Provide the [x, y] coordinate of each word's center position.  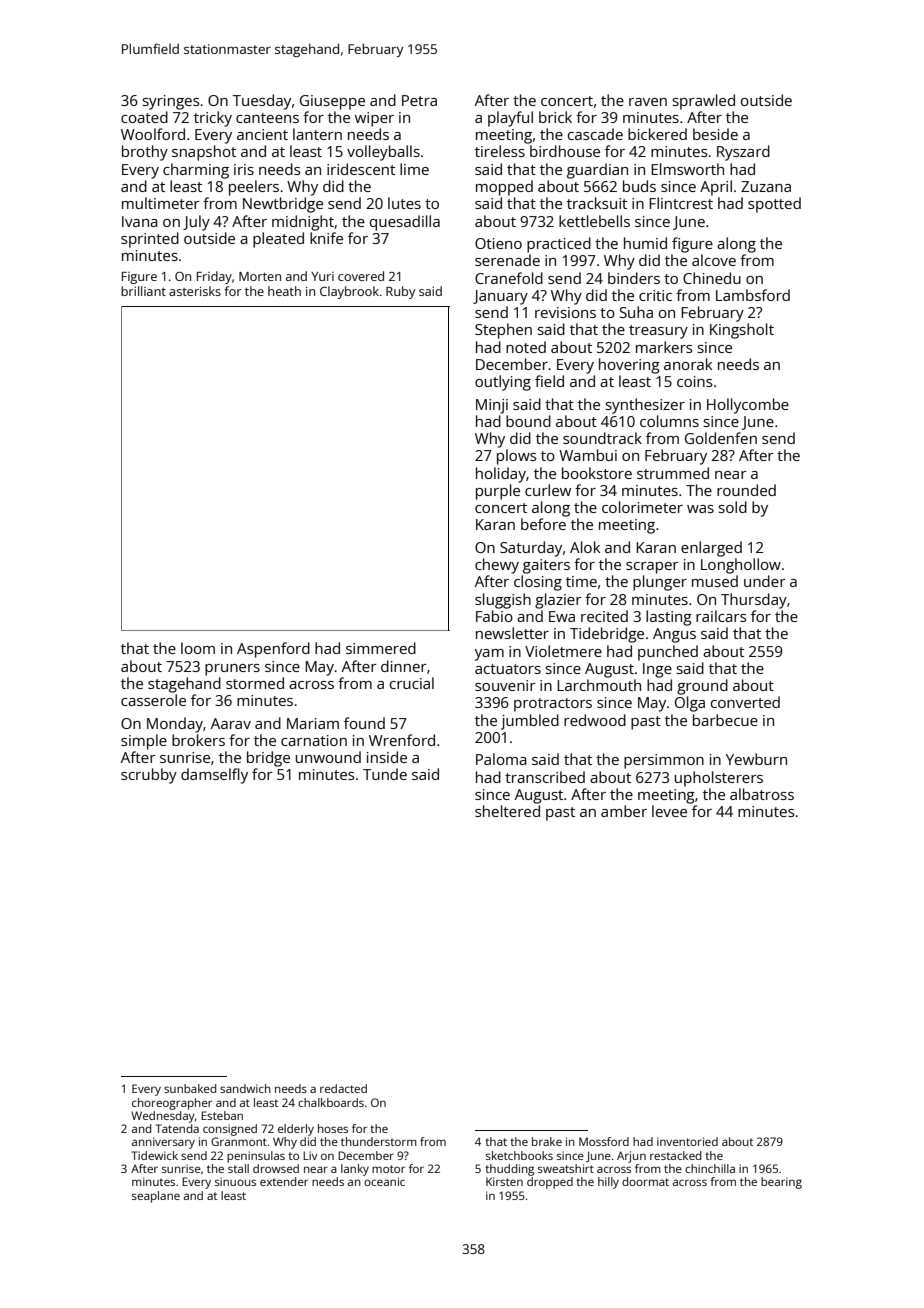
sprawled [704, 102]
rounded [746, 490]
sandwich [245, 1088]
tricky [213, 119]
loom [198, 648]
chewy [497, 566]
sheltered [507, 811]
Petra [419, 100]
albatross [762, 794]
